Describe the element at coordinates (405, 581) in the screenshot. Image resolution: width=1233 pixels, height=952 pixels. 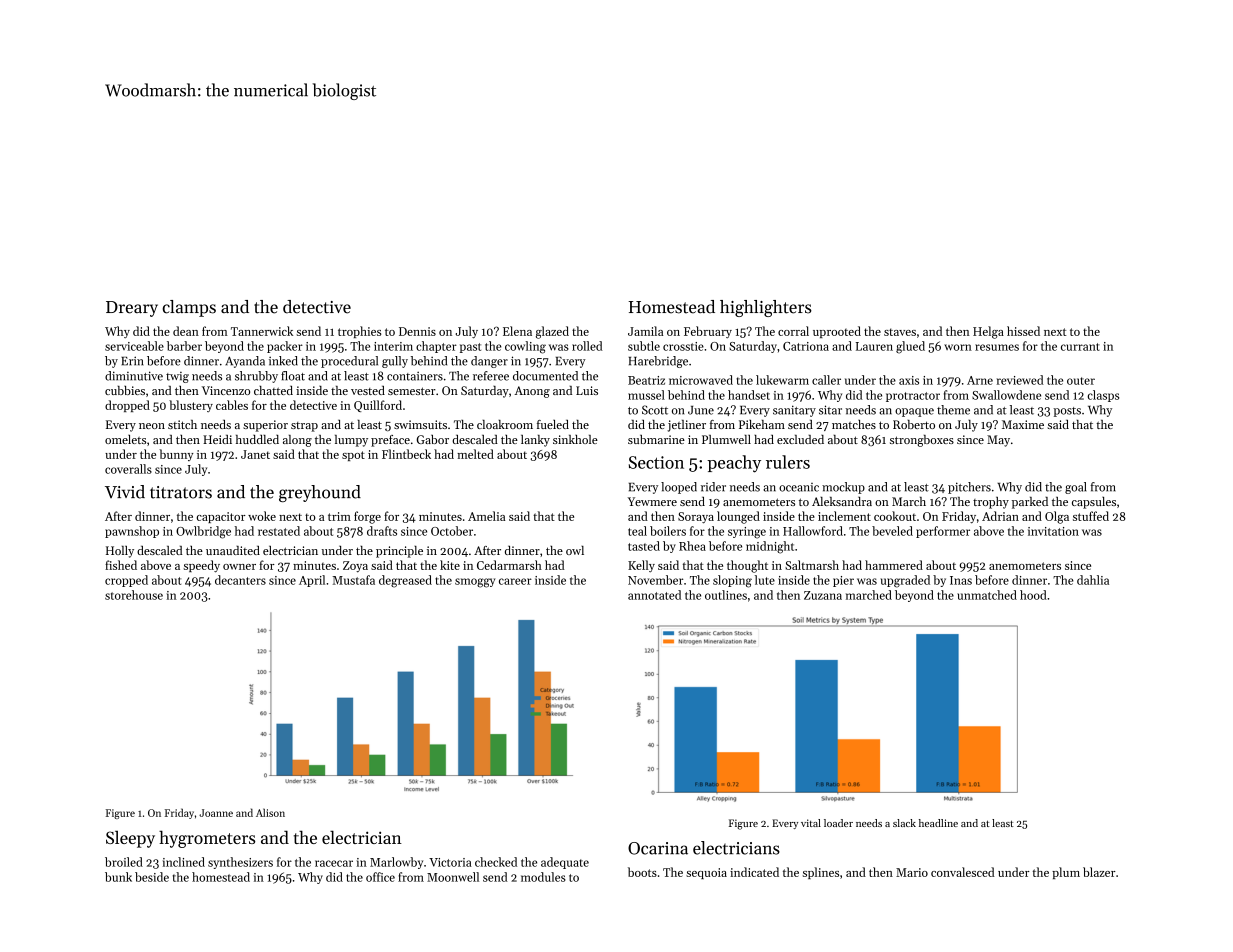
I see `degreased` at that location.
